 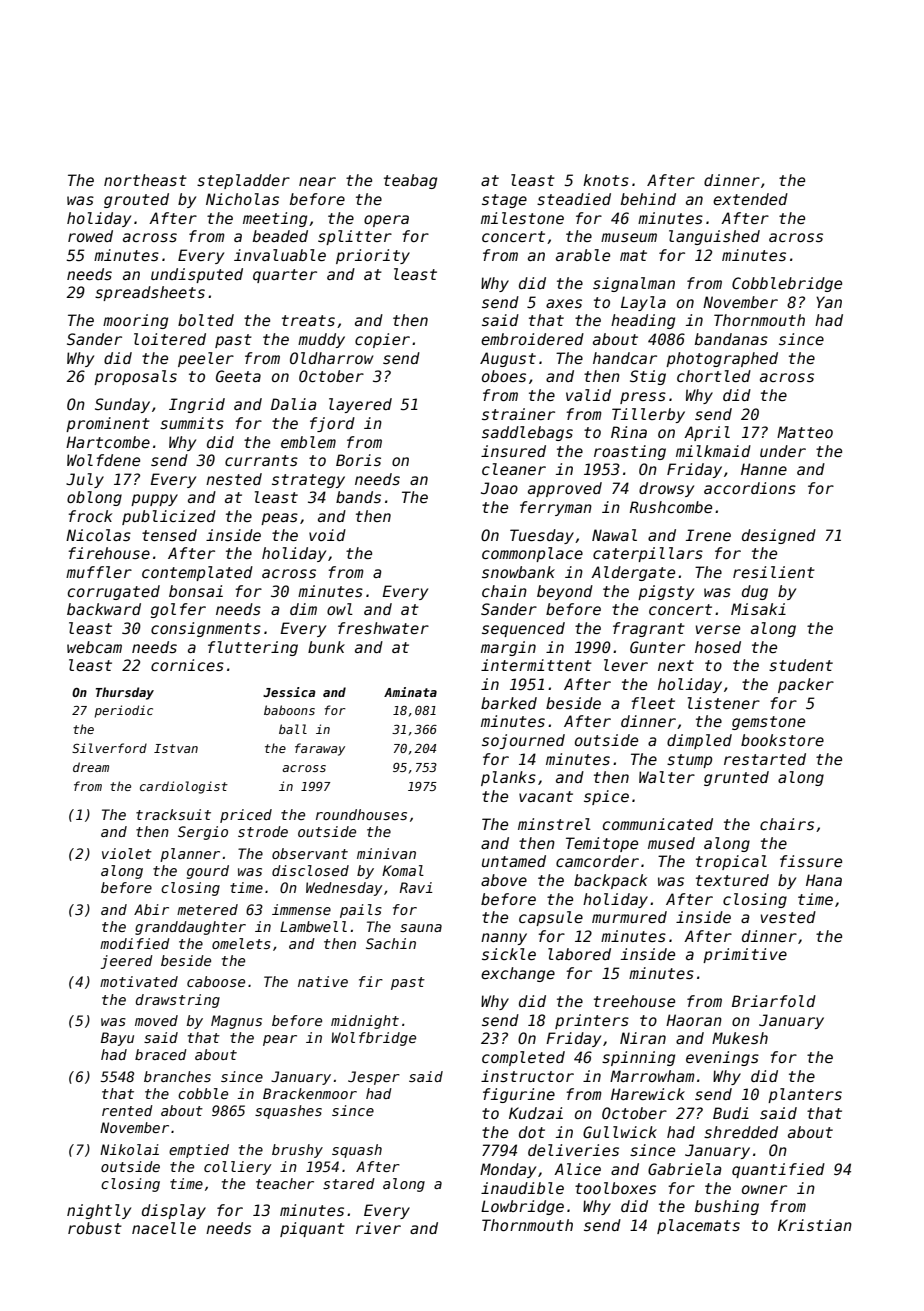 What do you see at coordinates (750, 488) in the screenshot?
I see `accordions` at bounding box center [750, 488].
